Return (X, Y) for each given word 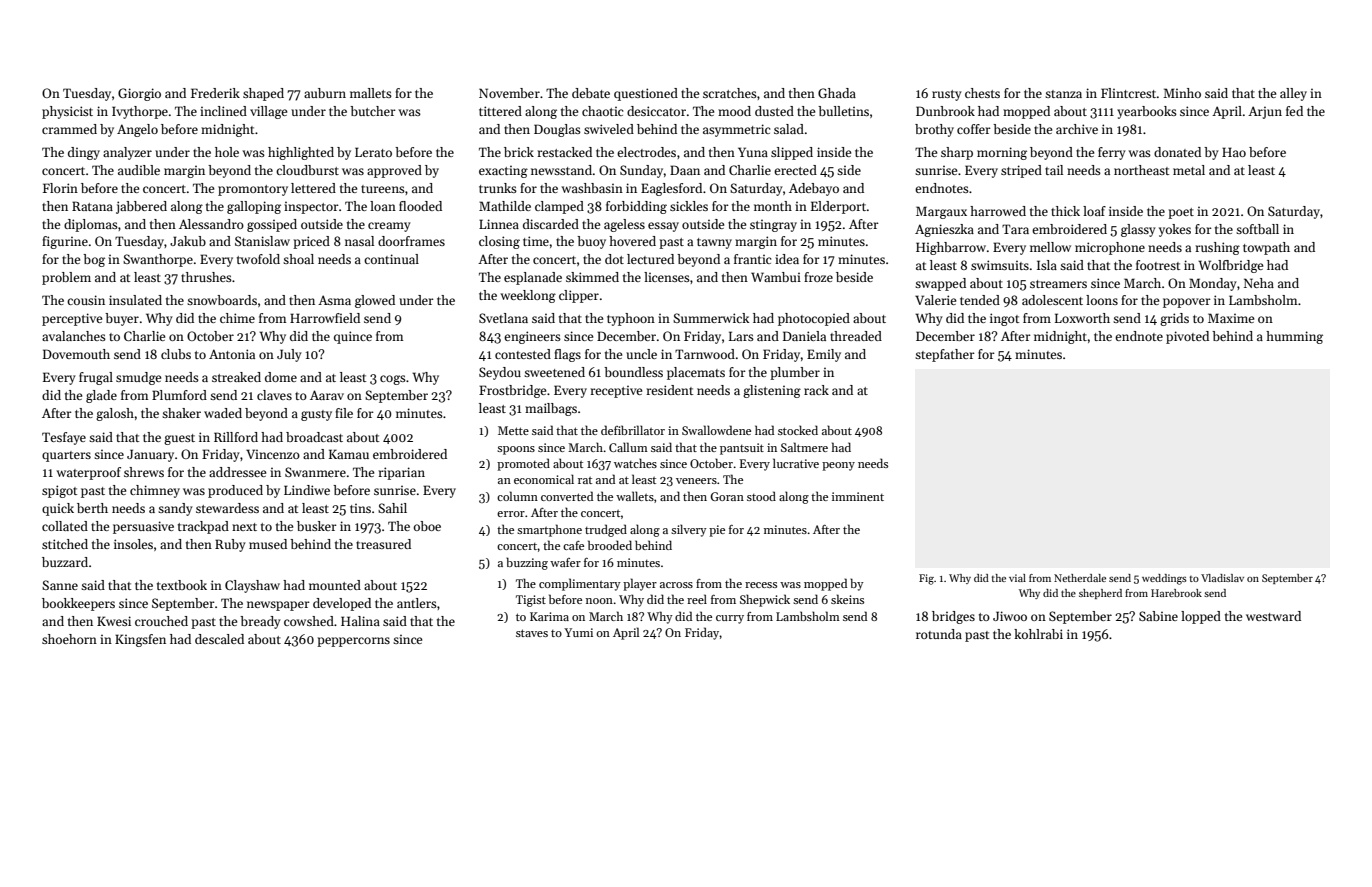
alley (1293, 94)
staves (532, 633)
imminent (858, 496)
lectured (650, 259)
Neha (1259, 283)
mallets (371, 93)
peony (838, 466)
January (150, 455)
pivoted (1187, 337)
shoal (298, 259)
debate (591, 93)
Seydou (500, 373)
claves (274, 395)
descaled (219, 639)
